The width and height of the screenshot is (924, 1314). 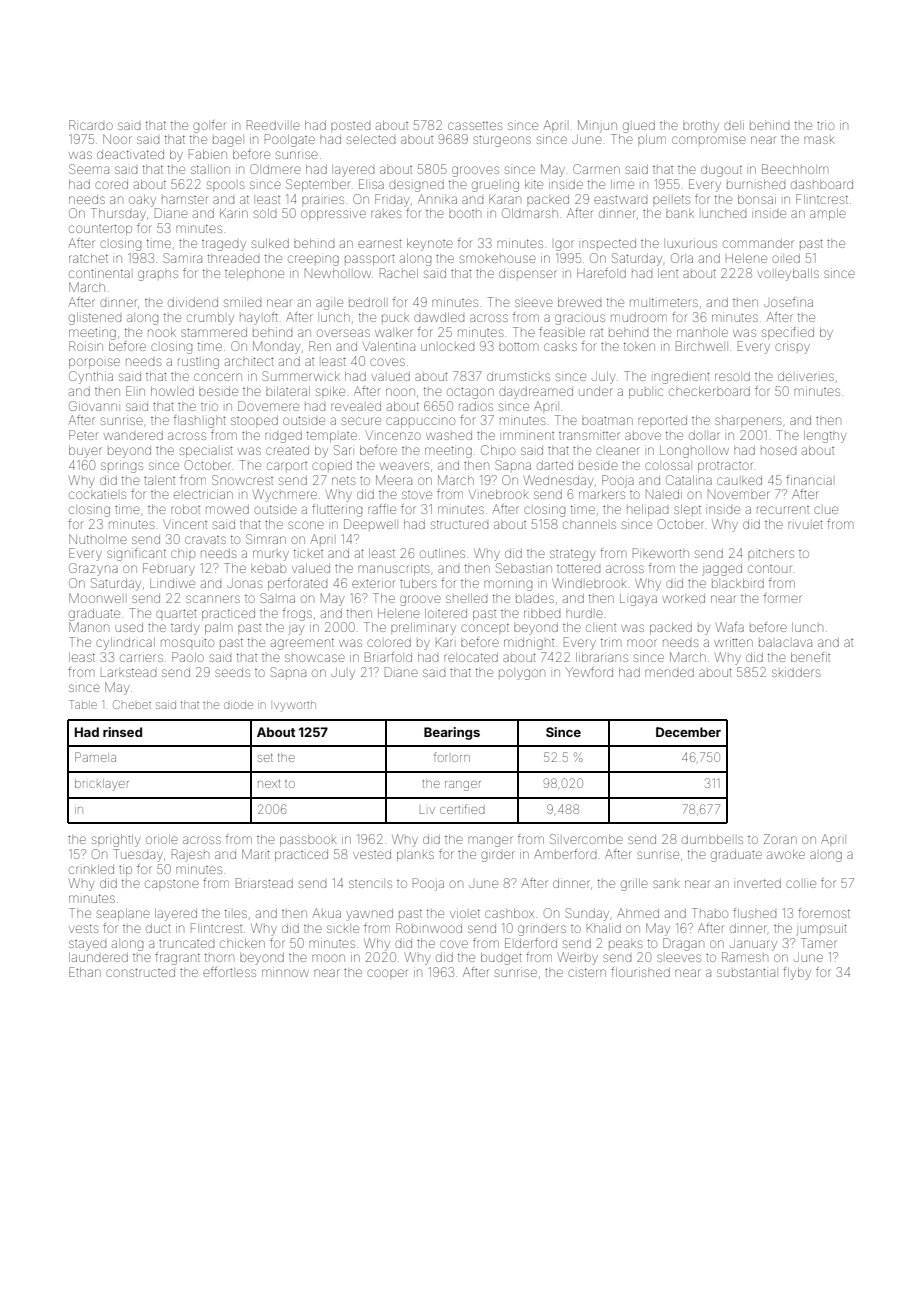 What do you see at coordinates (822, 184) in the screenshot?
I see `dashboard` at bounding box center [822, 184].
